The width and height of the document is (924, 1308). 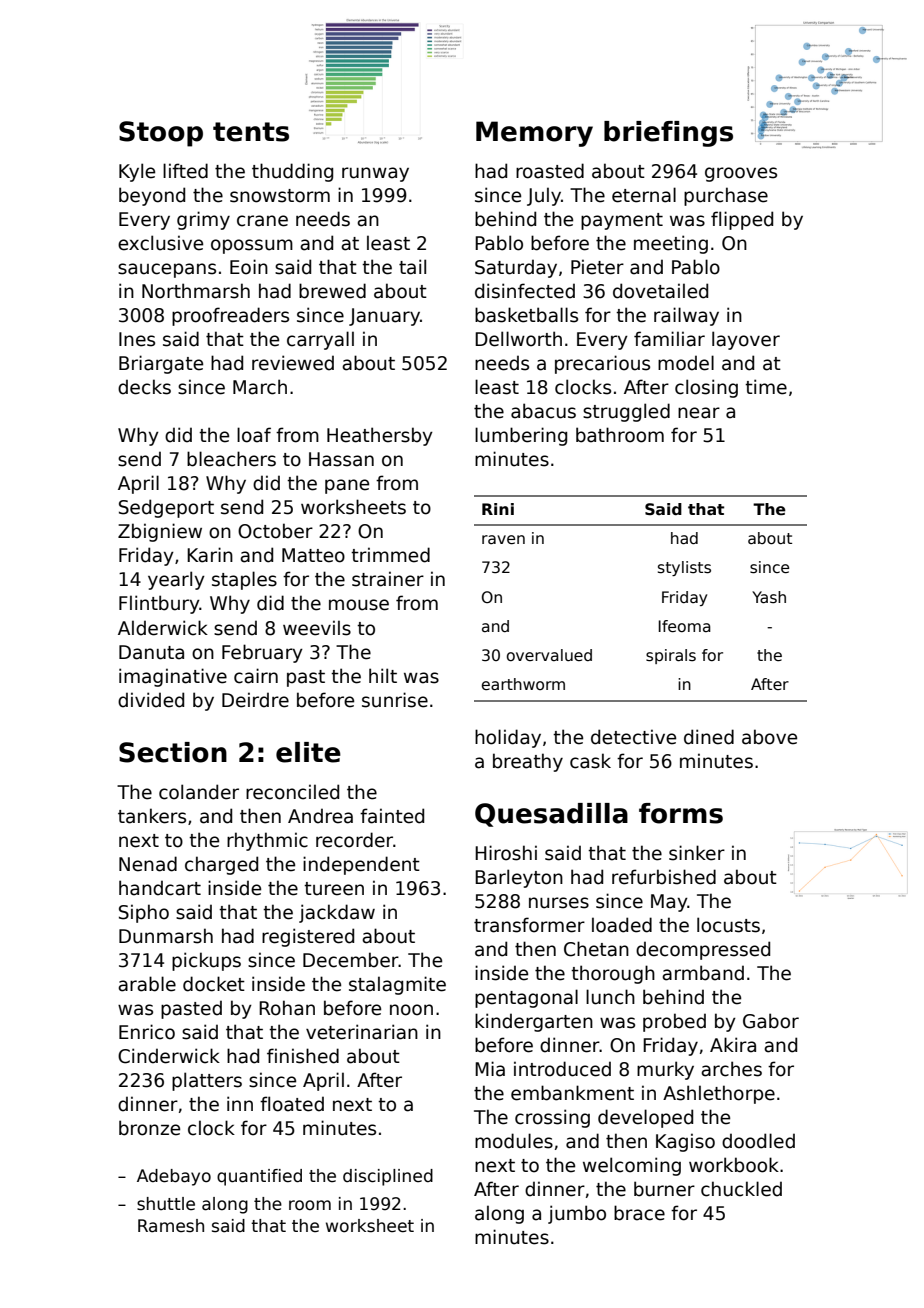 What do you see at coordinates (375, 174) in the document?
I see `runway` at bounding box center [375, 174].
